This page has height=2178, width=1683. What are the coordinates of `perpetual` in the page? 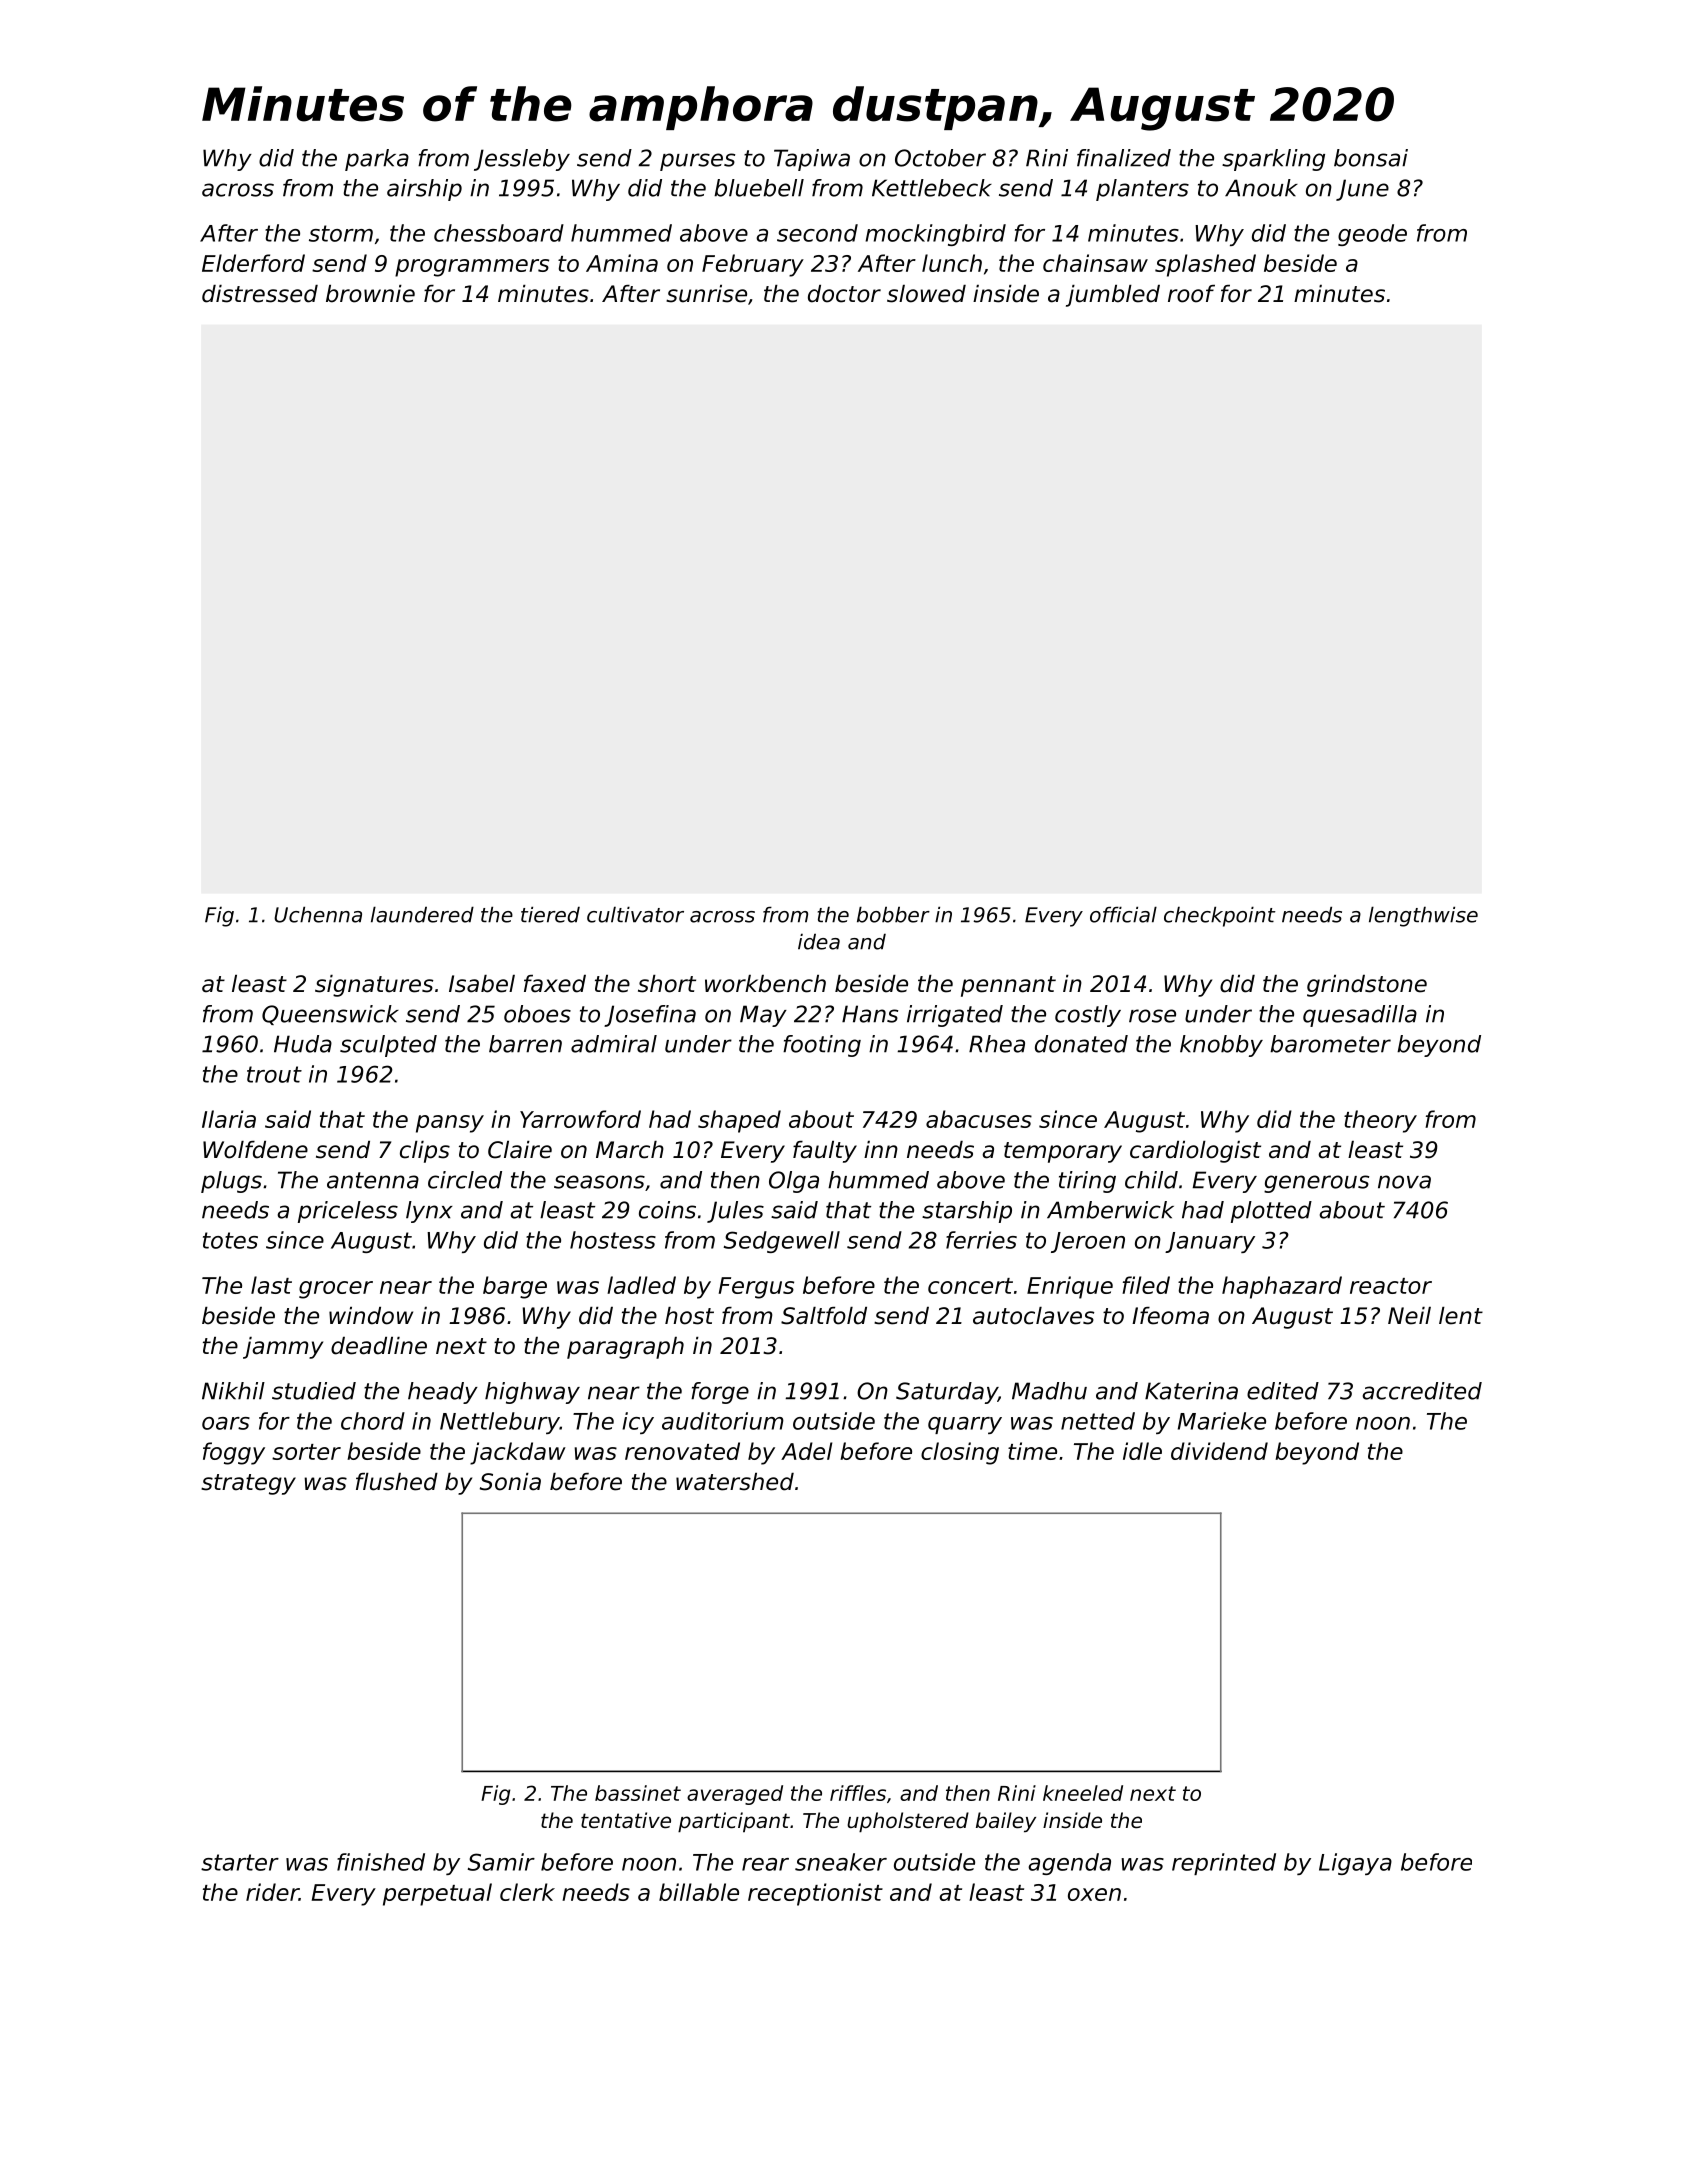 It's located at (437, 1894).
